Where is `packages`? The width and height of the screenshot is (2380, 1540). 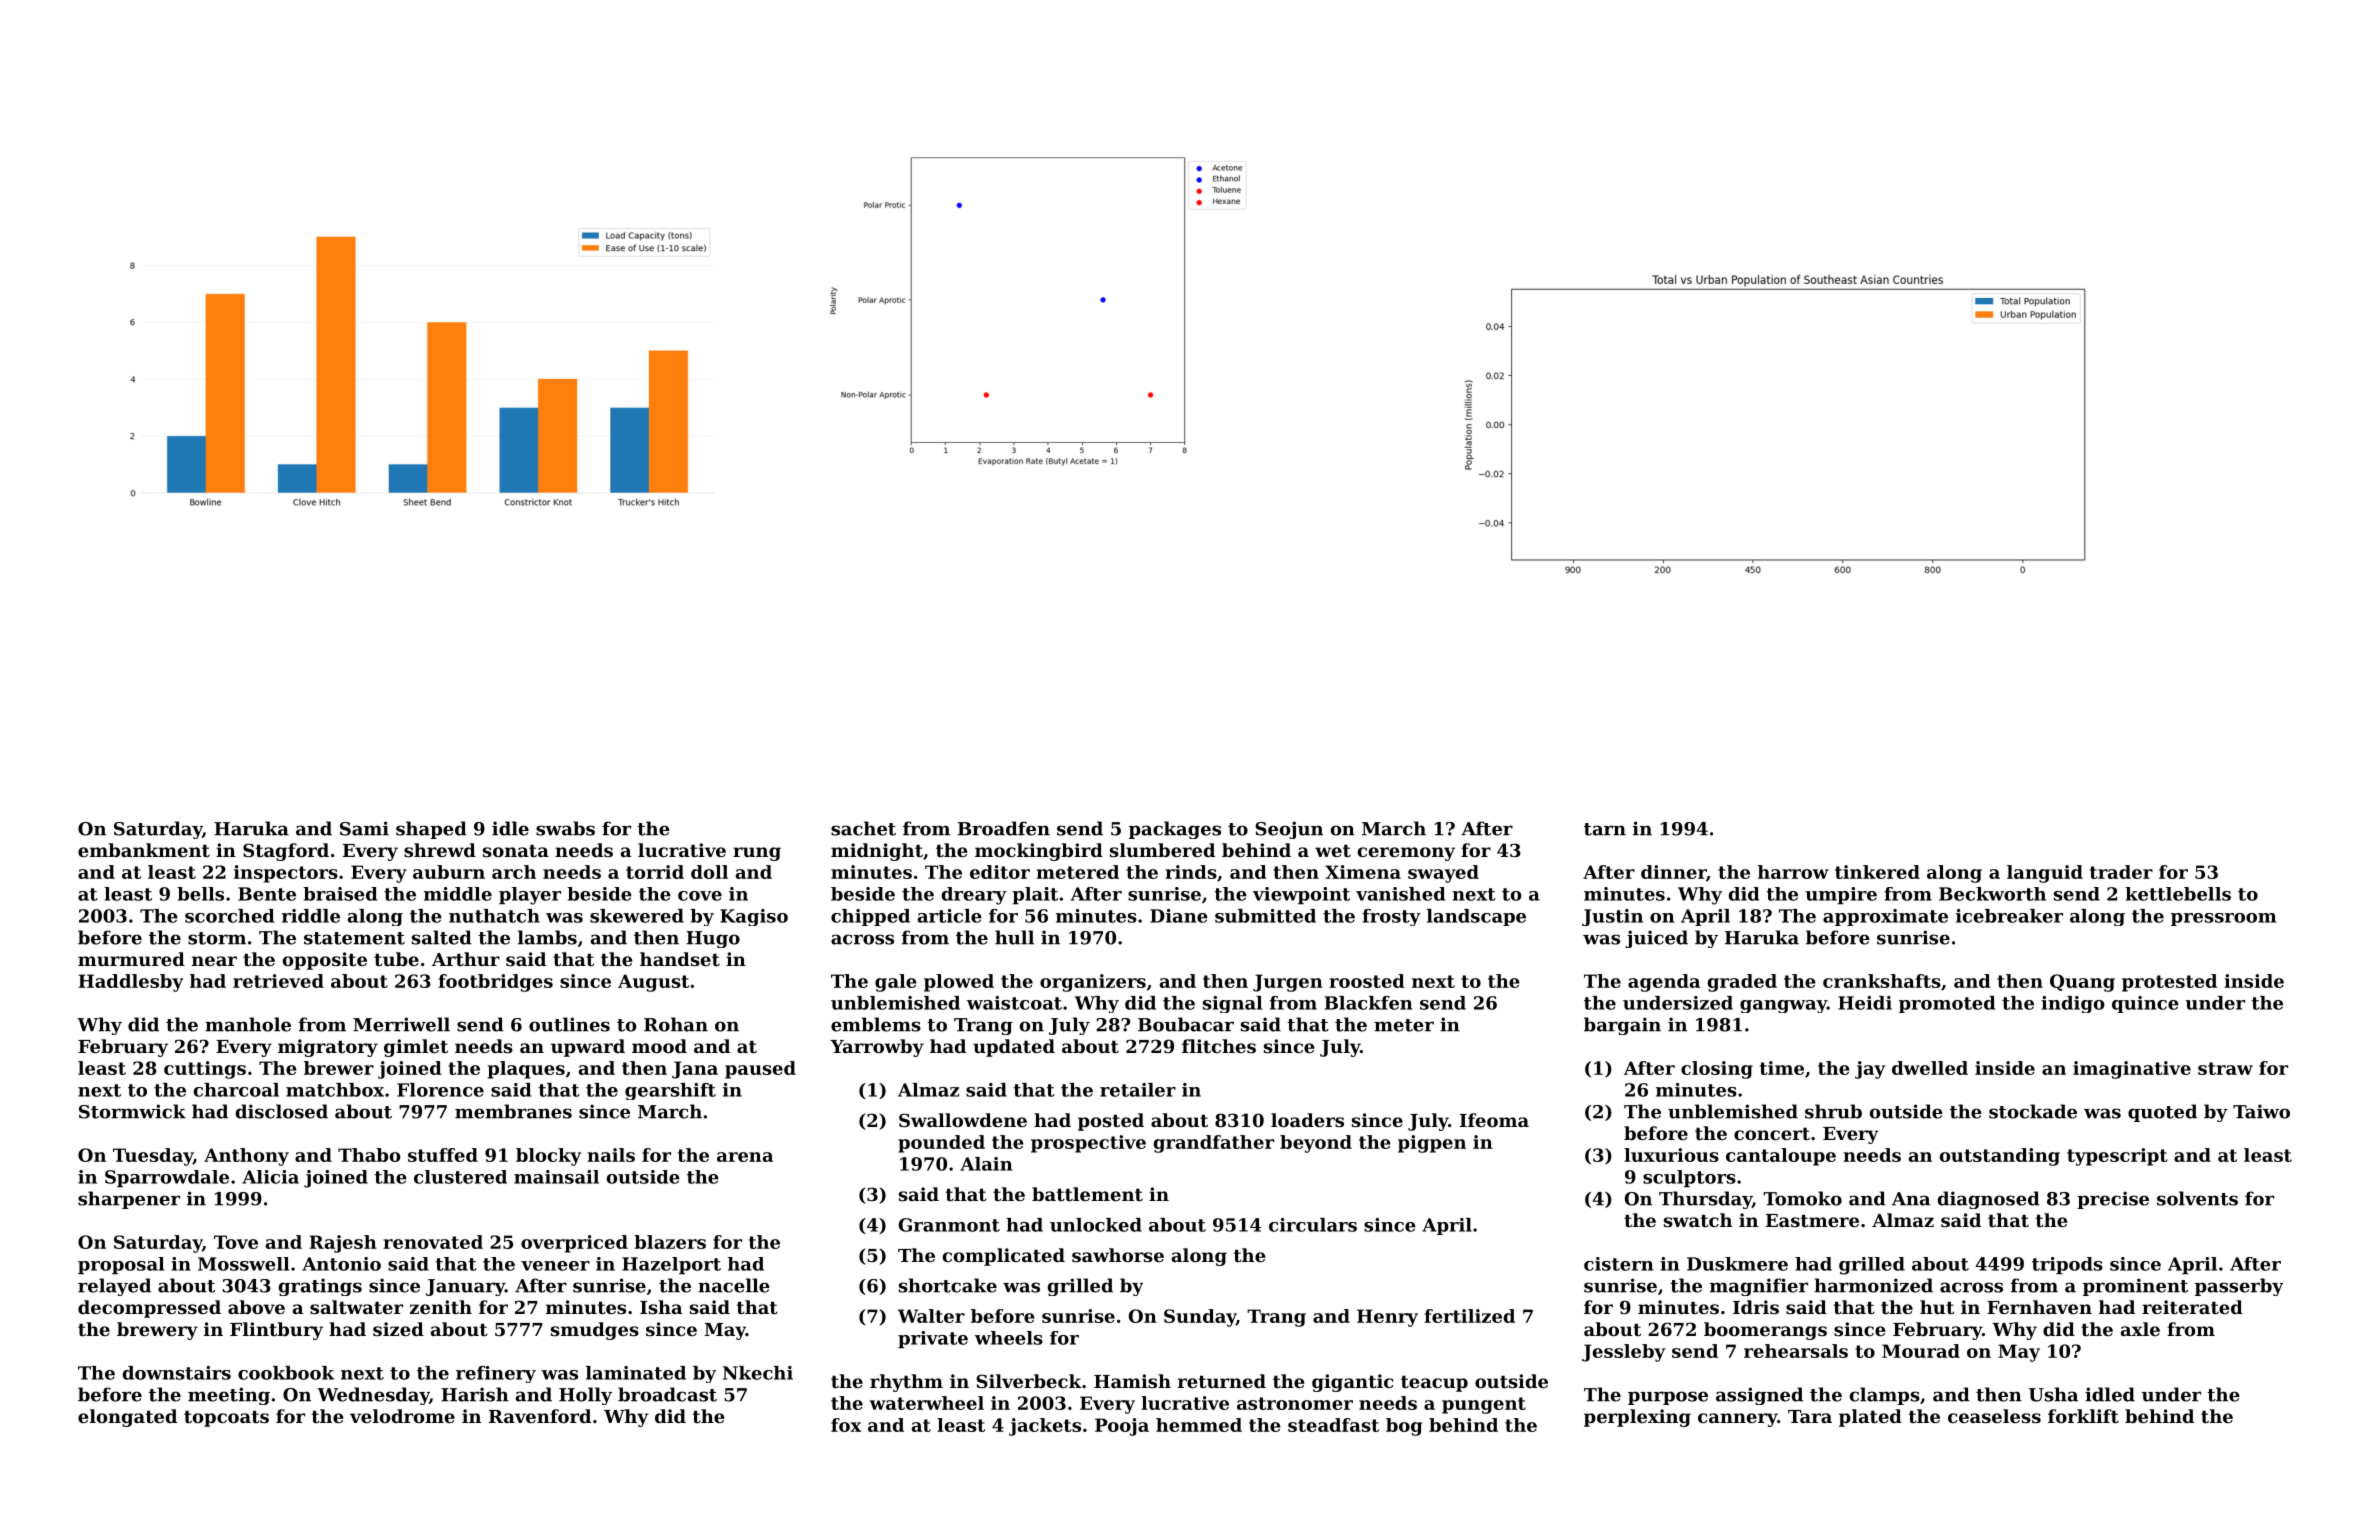 packages is located at coordinates (1175, 830).
